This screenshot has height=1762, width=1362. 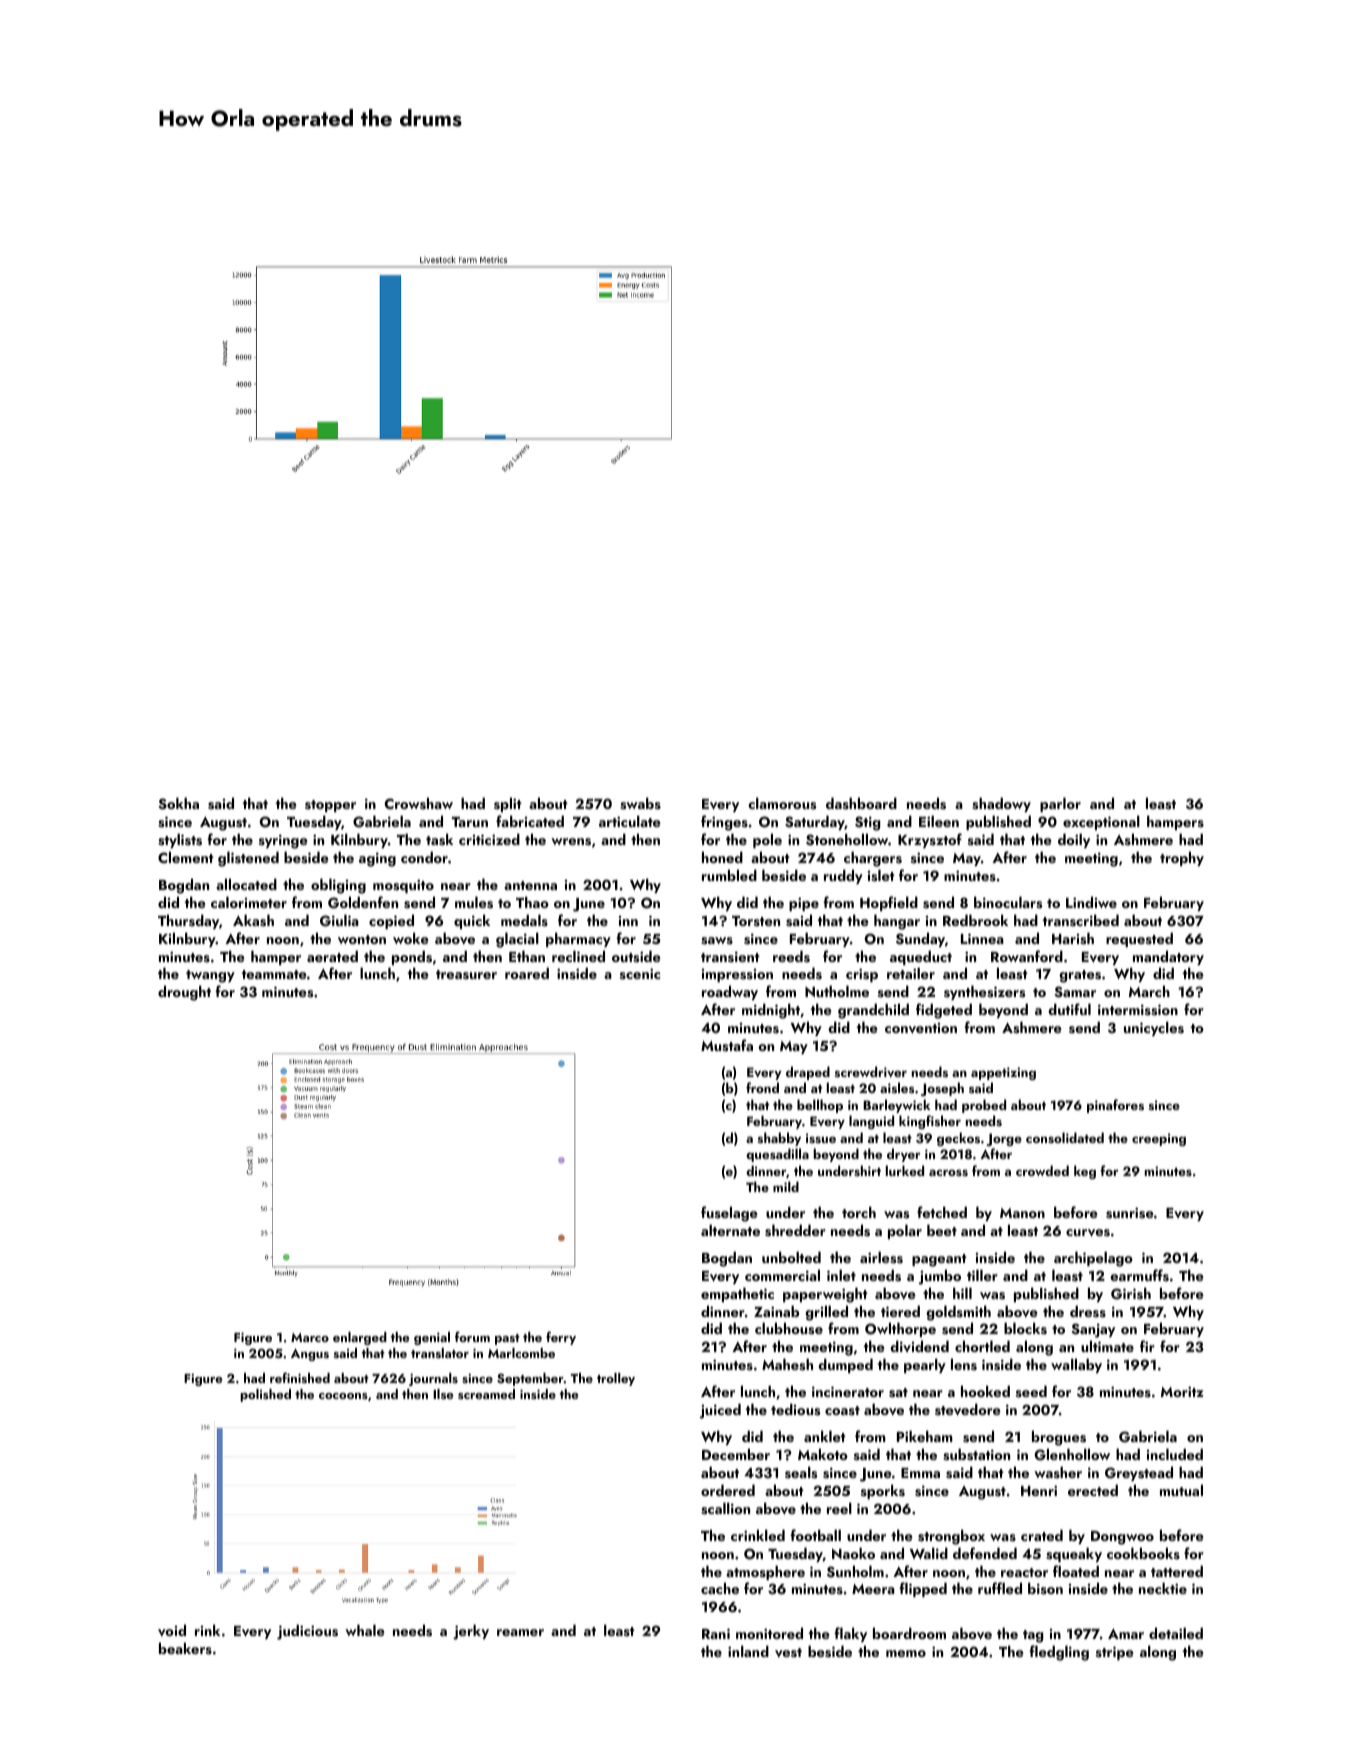 What do you see at coordinates (1138, 1010) in the screenshot?
I see `intermission` at bounding box center [1138, 1010].
